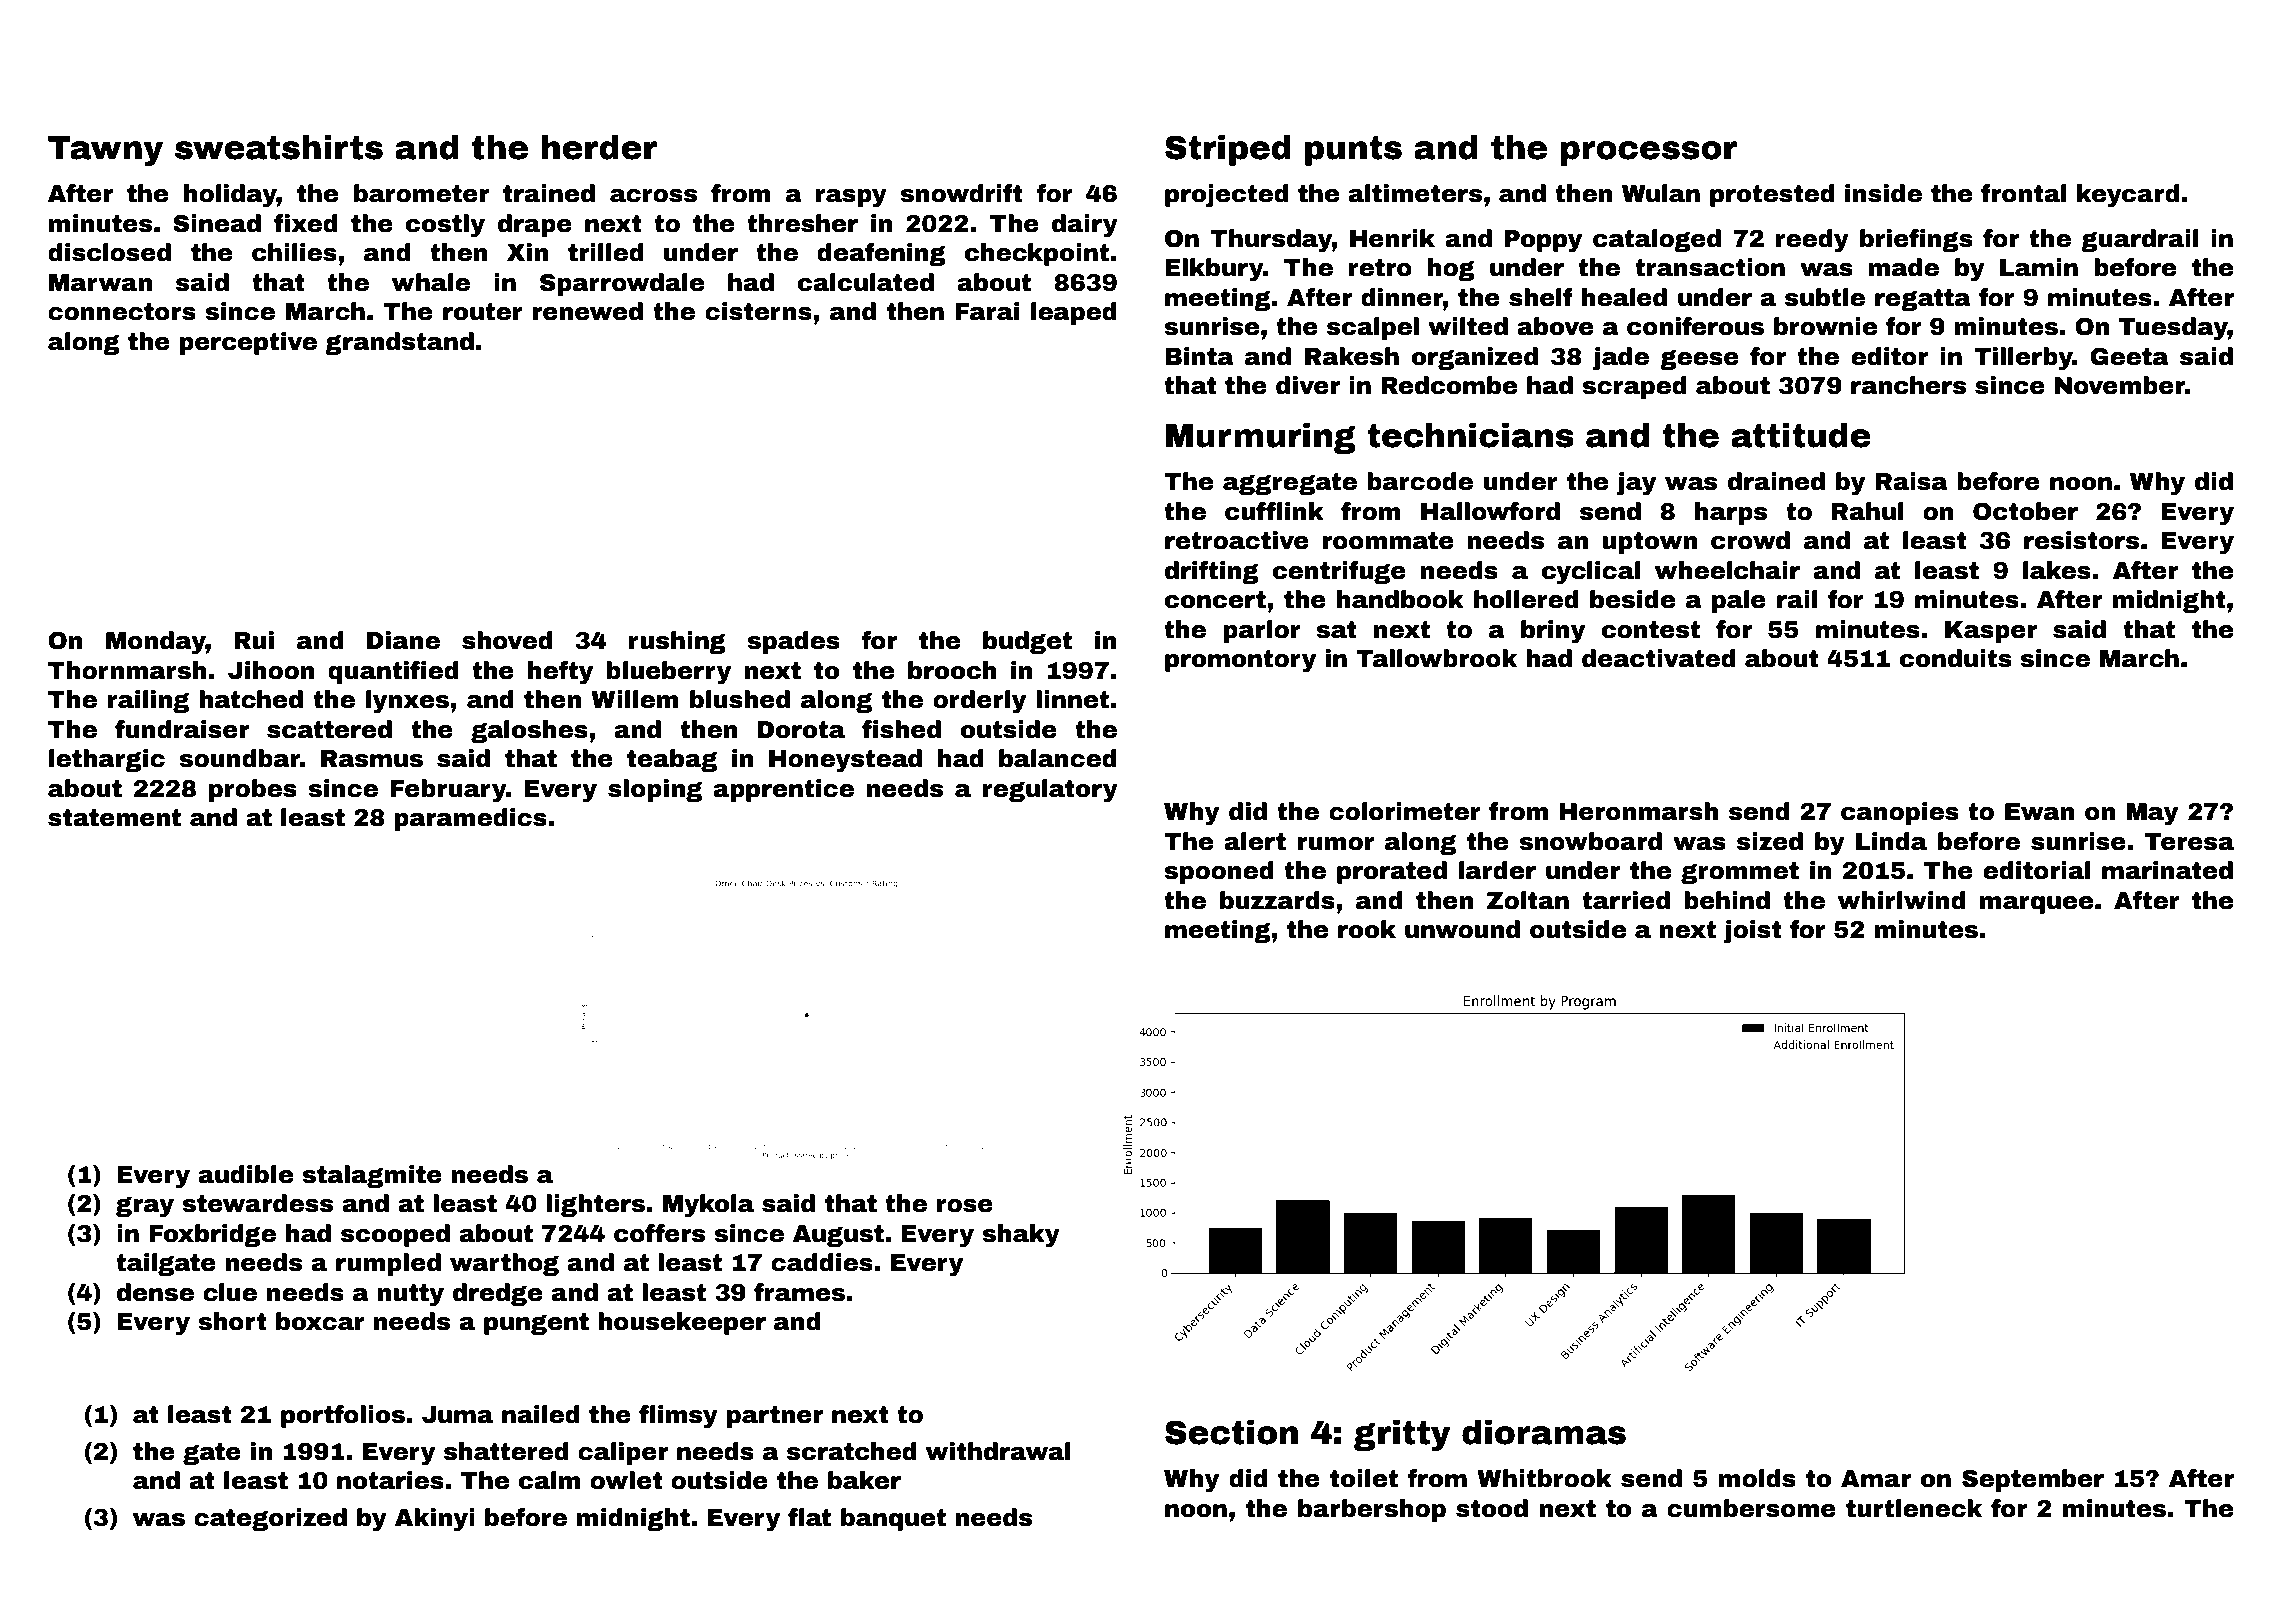 The height and width of the screenshot is (1614, 2282). Describe the element at coordinates (372, 1176) in the screenshot. I see `stalagmite` at that location.
